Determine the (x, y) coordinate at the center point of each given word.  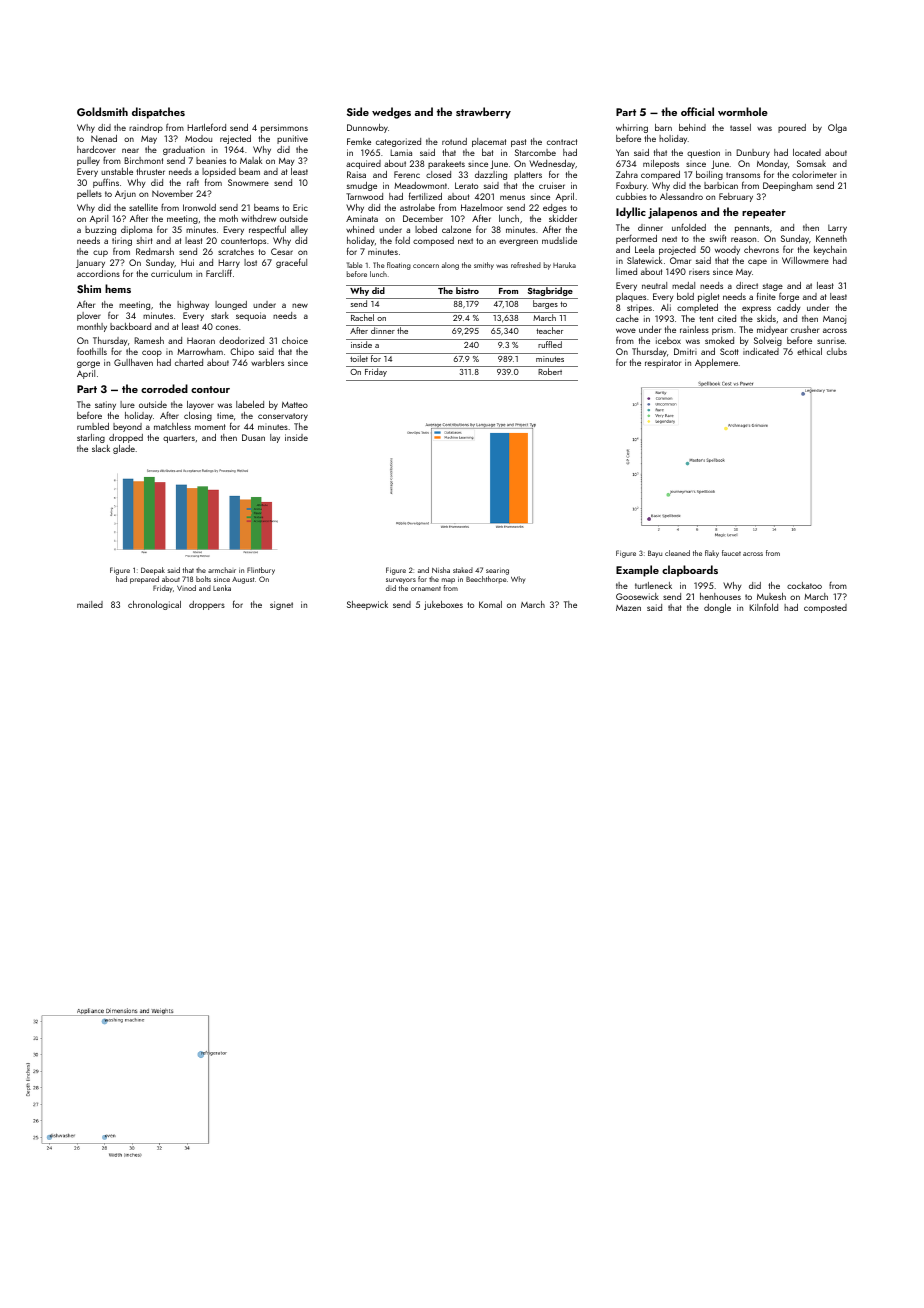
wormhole (743, 111)
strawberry (483, 113)
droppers (207, 605)
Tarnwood (364, 196)
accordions (98, 273)
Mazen (628, 608)
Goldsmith (102, 111)
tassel (740, 127)
